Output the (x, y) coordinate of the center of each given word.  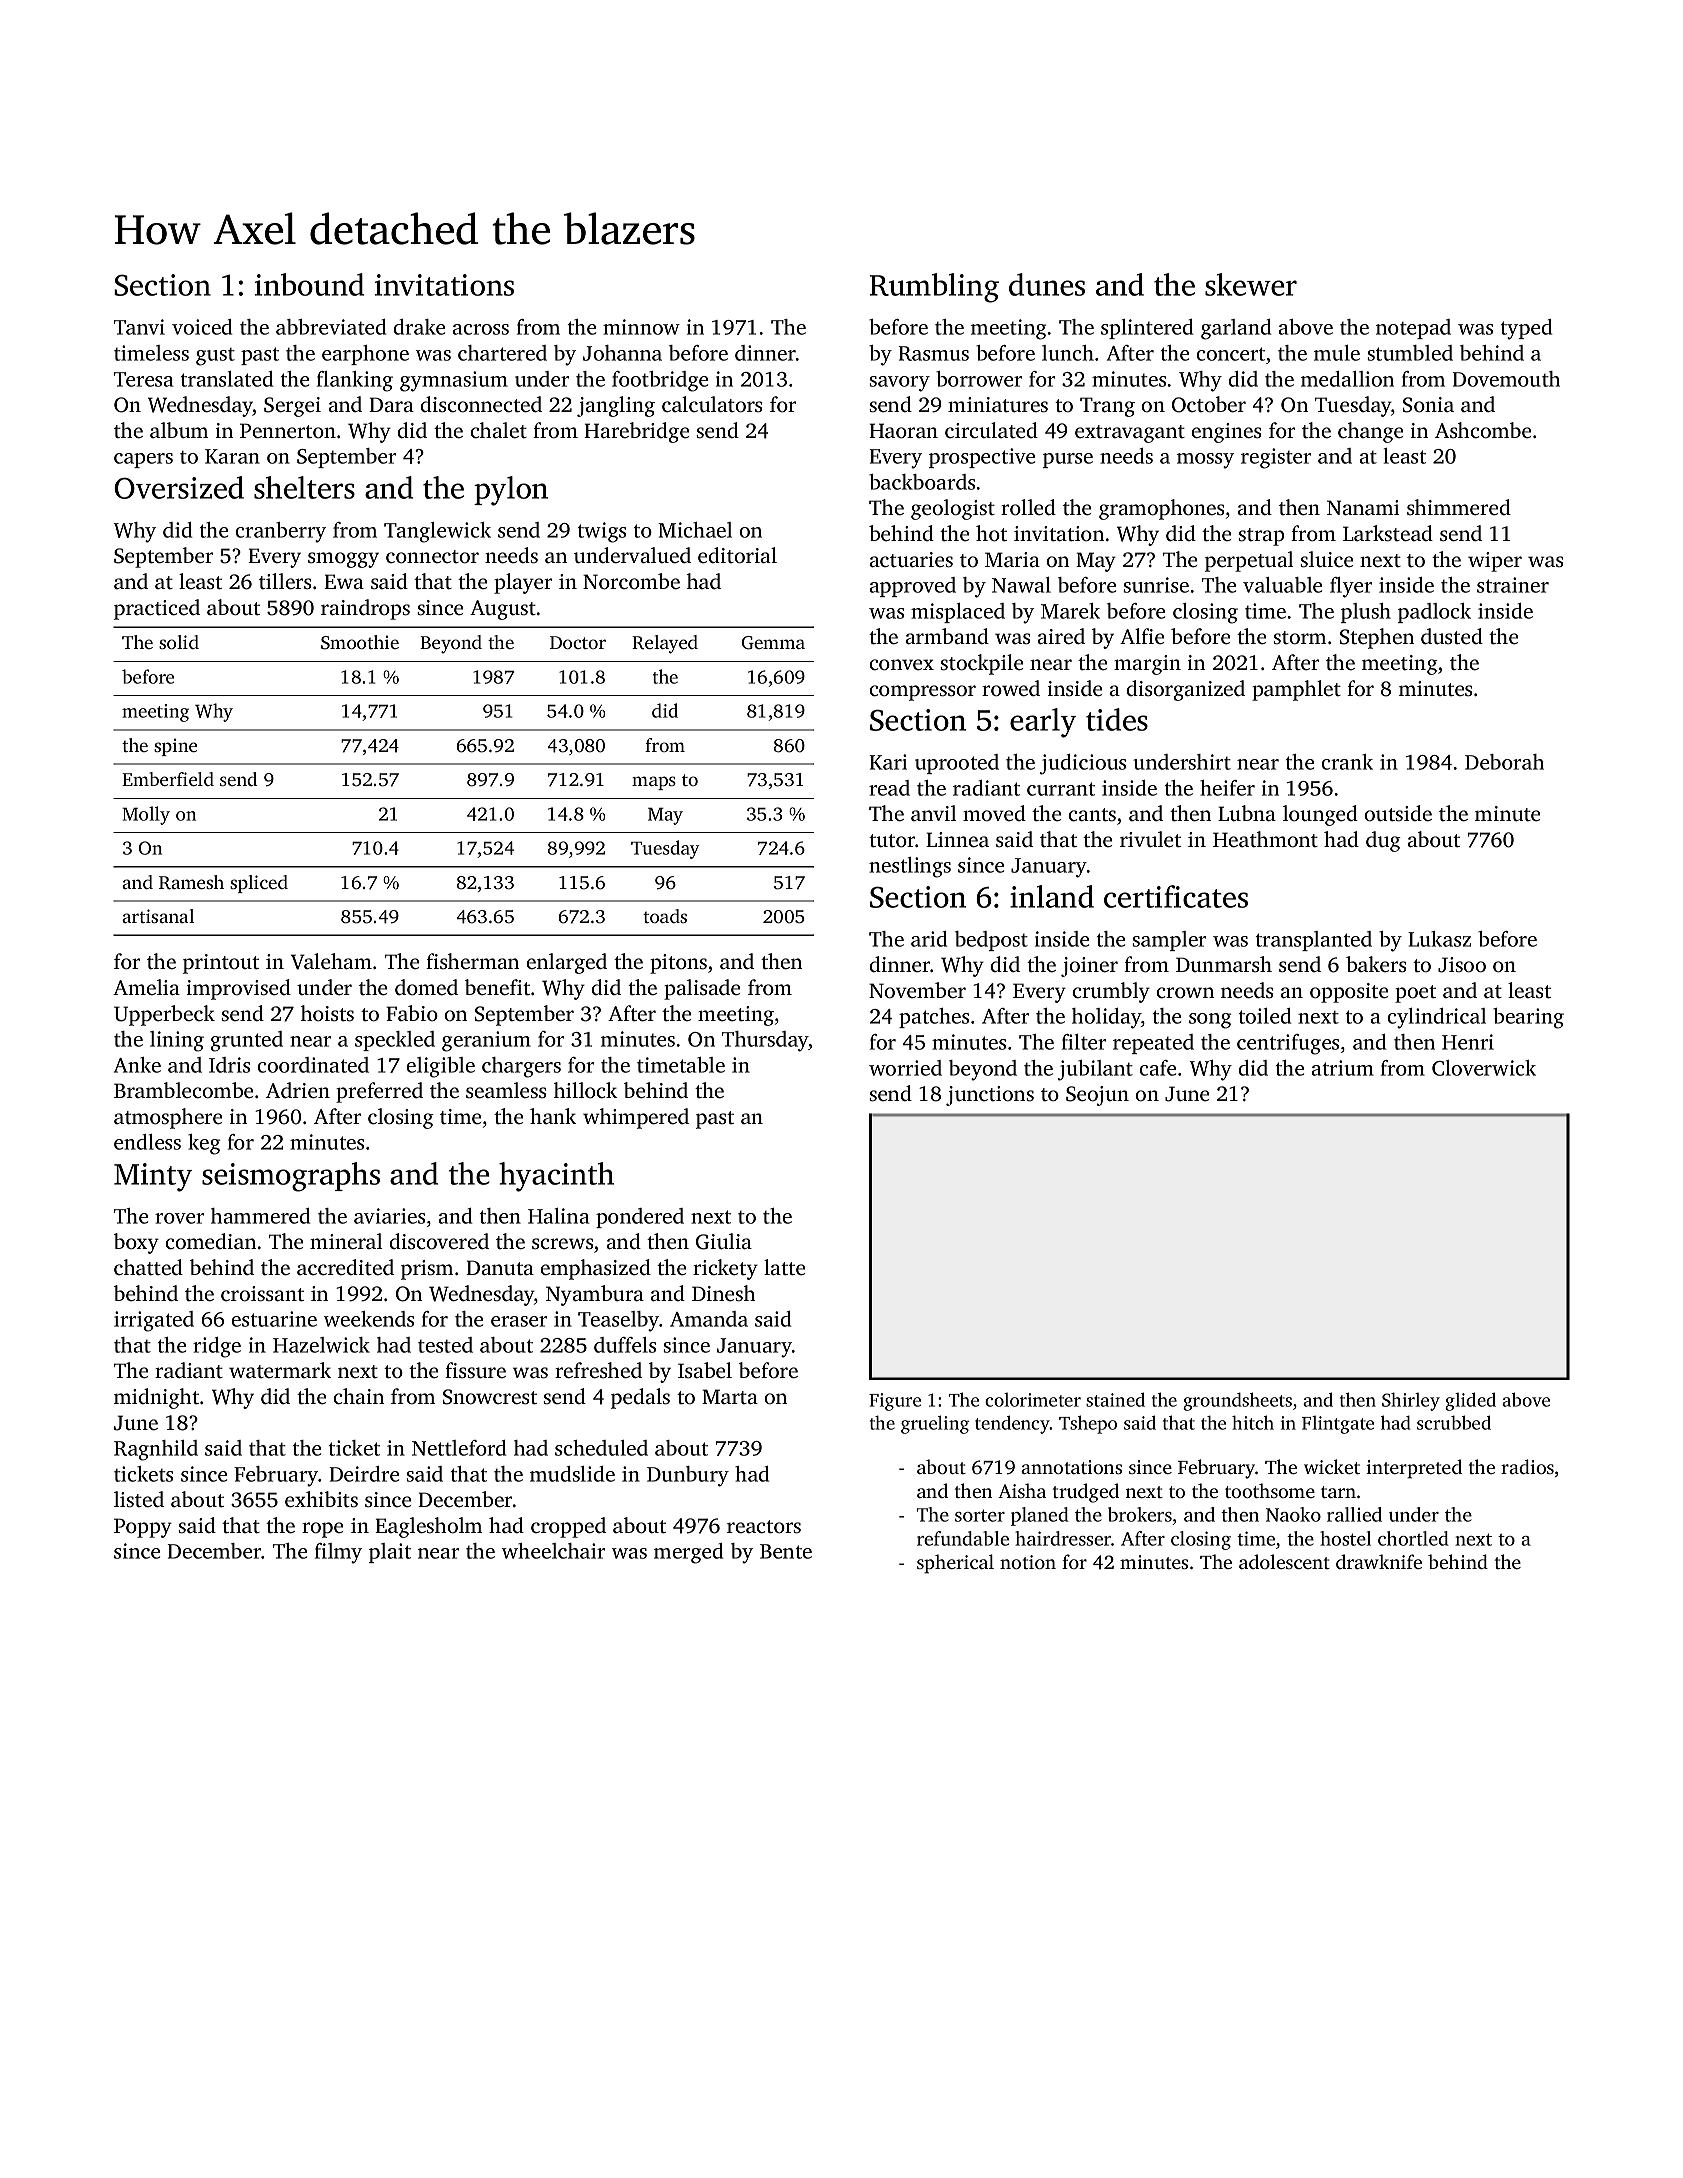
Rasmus (933, 353)
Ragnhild (156, 1450)
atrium (1343, 1068)
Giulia (724, 1241)
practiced (157, 609)
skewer (1251, 284)
